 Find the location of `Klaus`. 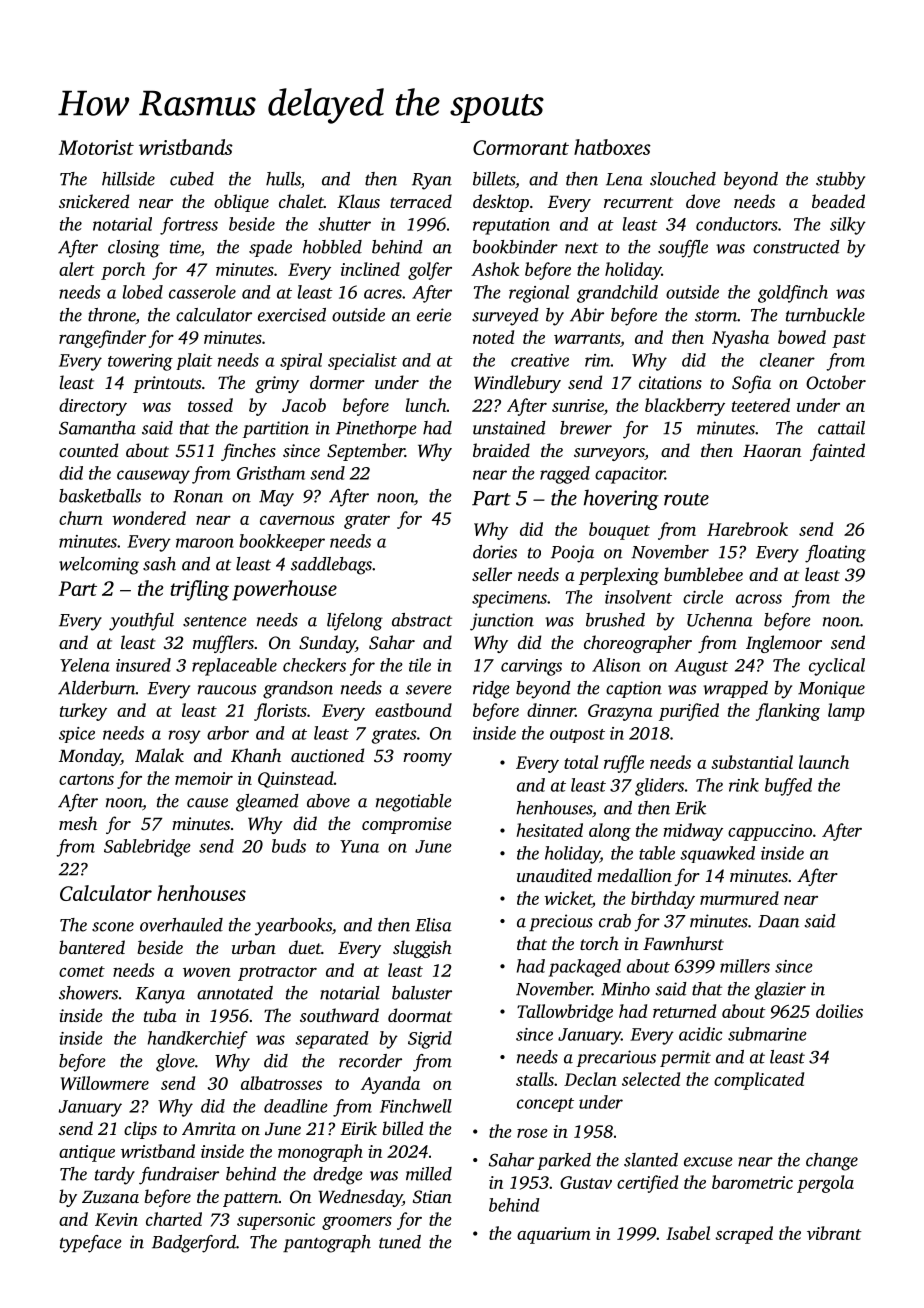

Klaus is located at coordinates (358, 201).
